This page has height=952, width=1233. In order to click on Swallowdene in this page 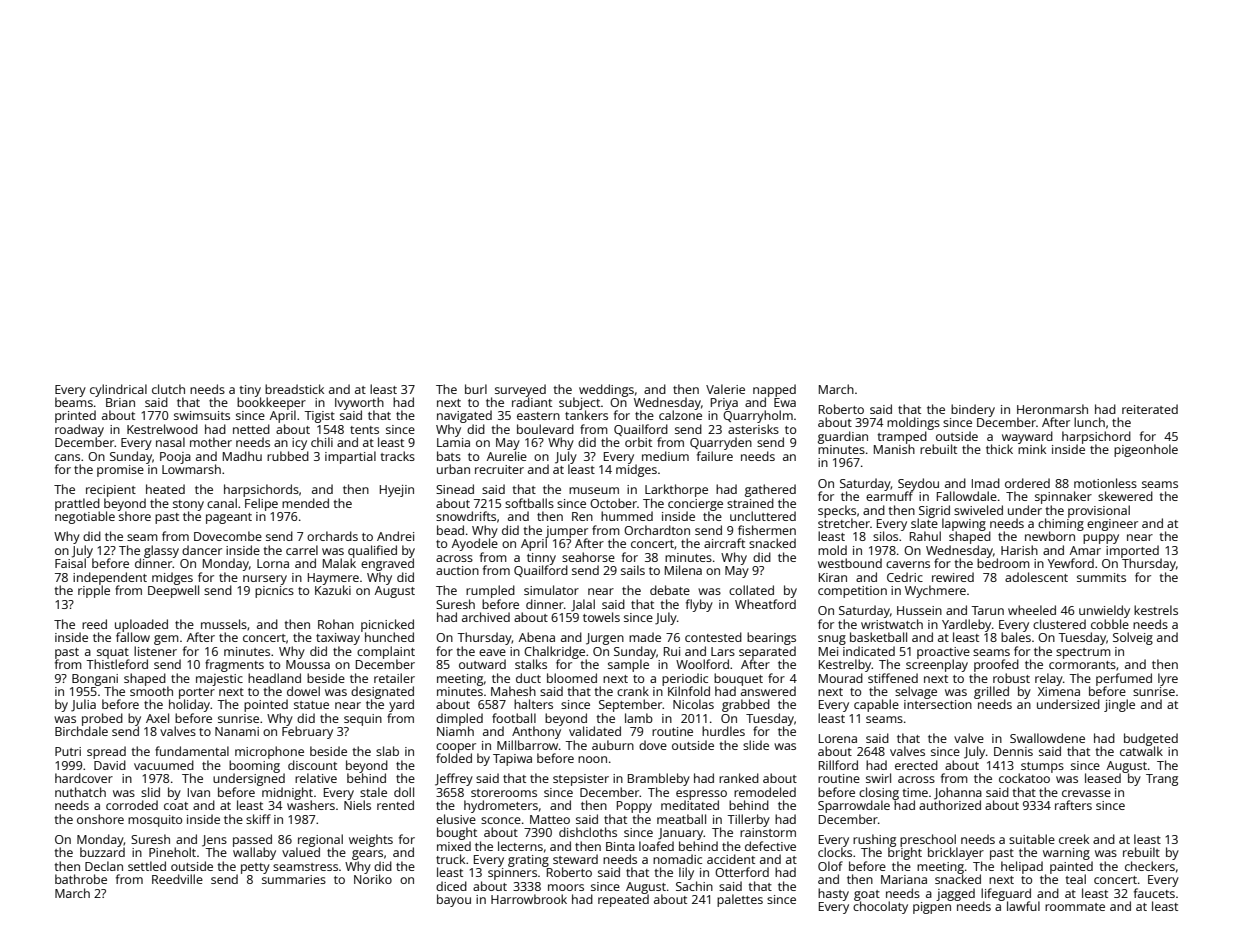, I will do `click(1047, 738)`.
